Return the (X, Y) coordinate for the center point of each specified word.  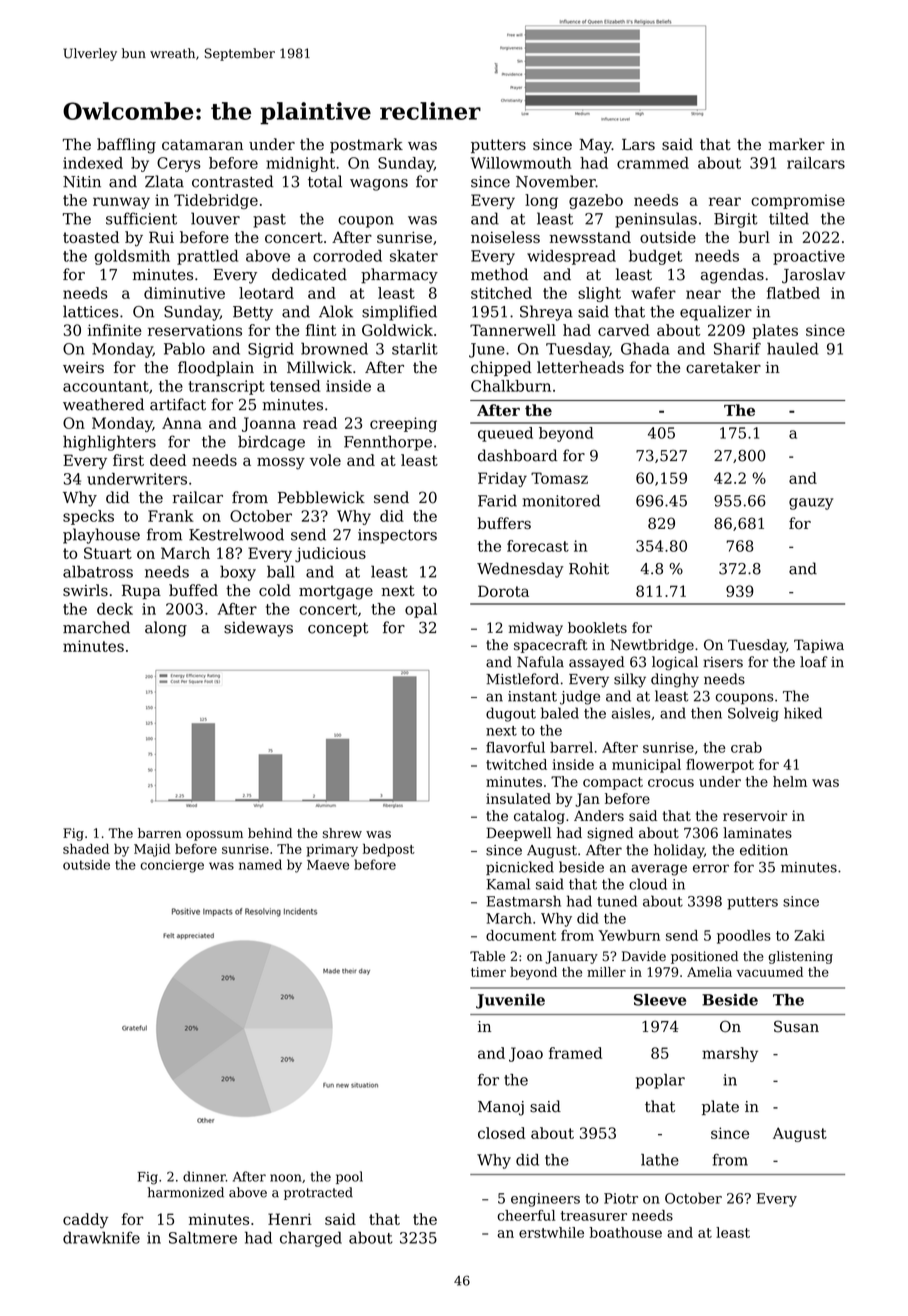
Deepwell (518, 834)
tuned (617, 901)
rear (725, 201)
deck (115, 609)
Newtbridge (652, 646)
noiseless (505, 237)
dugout (511, 714)
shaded (86, 849)
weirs (83, 368)
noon (285, 1178)
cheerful (526, 1215)
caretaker (723, 367)
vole (325, 460)
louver (215, 218)
